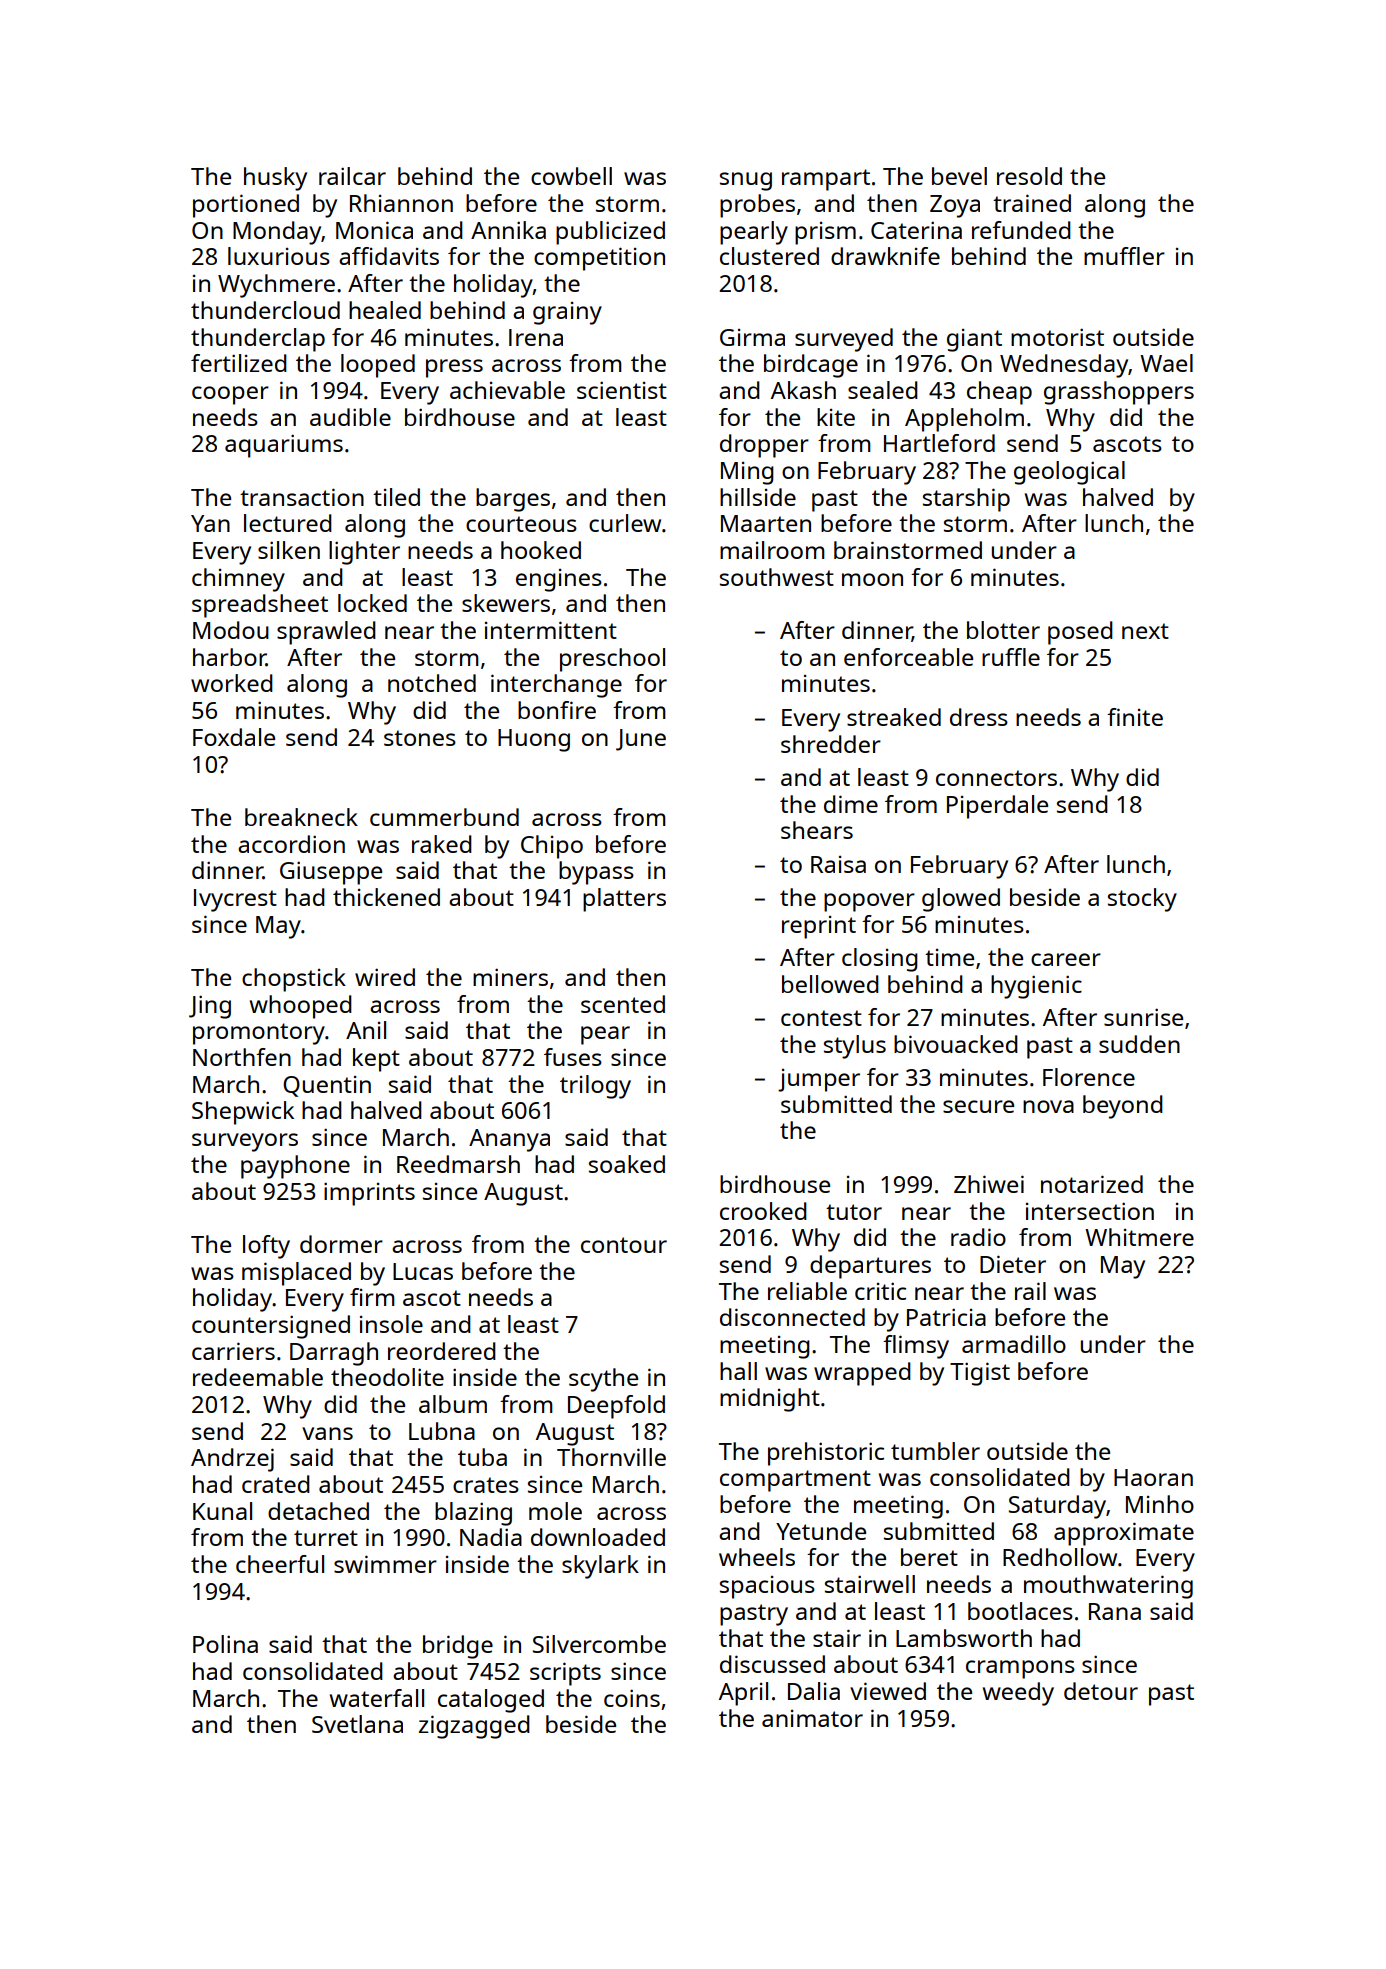 Image resolution: width=1386 pixels, height=1969 pixels. What do you see at coordinates (506, 603) in the image?
I see `skewers` at bounding box center [506, 603].
